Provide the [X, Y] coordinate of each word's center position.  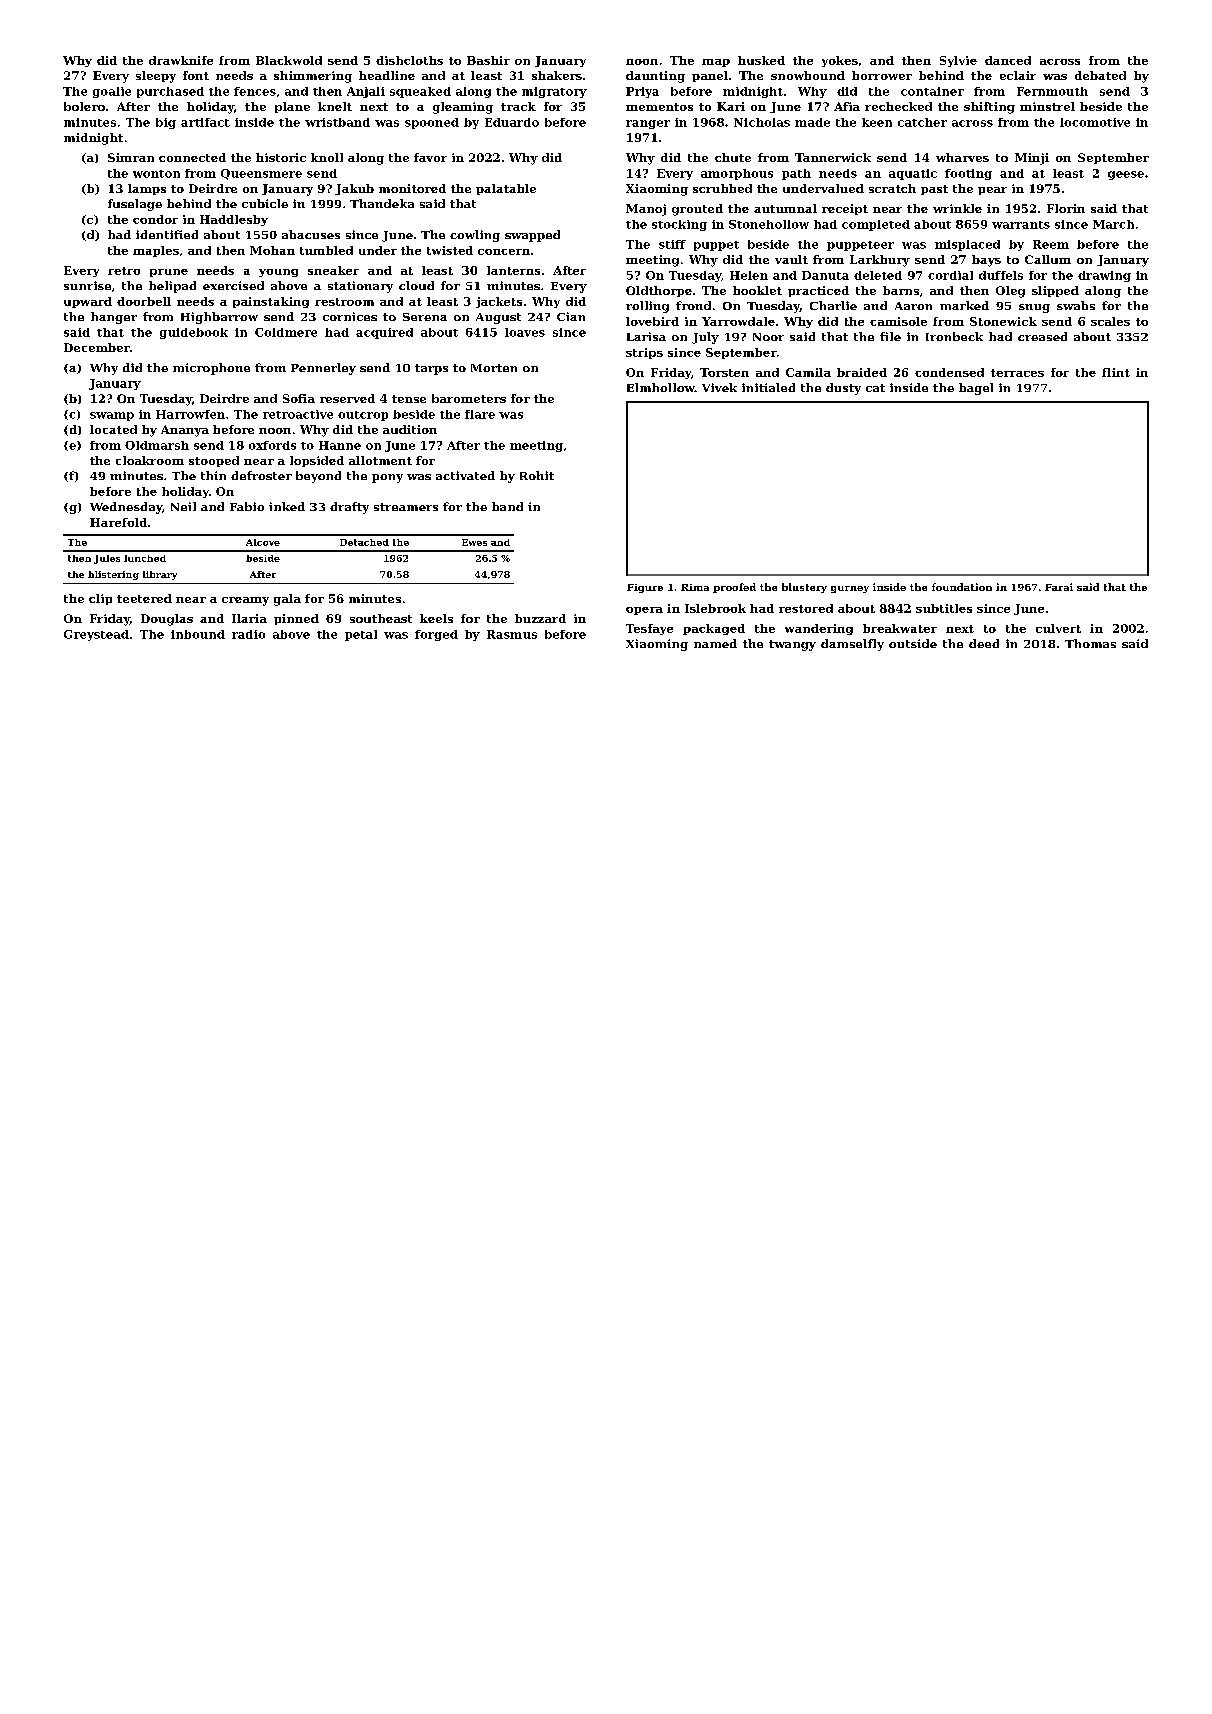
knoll [327, 157]
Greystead [96, 635]
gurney [850, 589]
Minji [1032, 159]
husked [761, 60]
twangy [792, 645]
